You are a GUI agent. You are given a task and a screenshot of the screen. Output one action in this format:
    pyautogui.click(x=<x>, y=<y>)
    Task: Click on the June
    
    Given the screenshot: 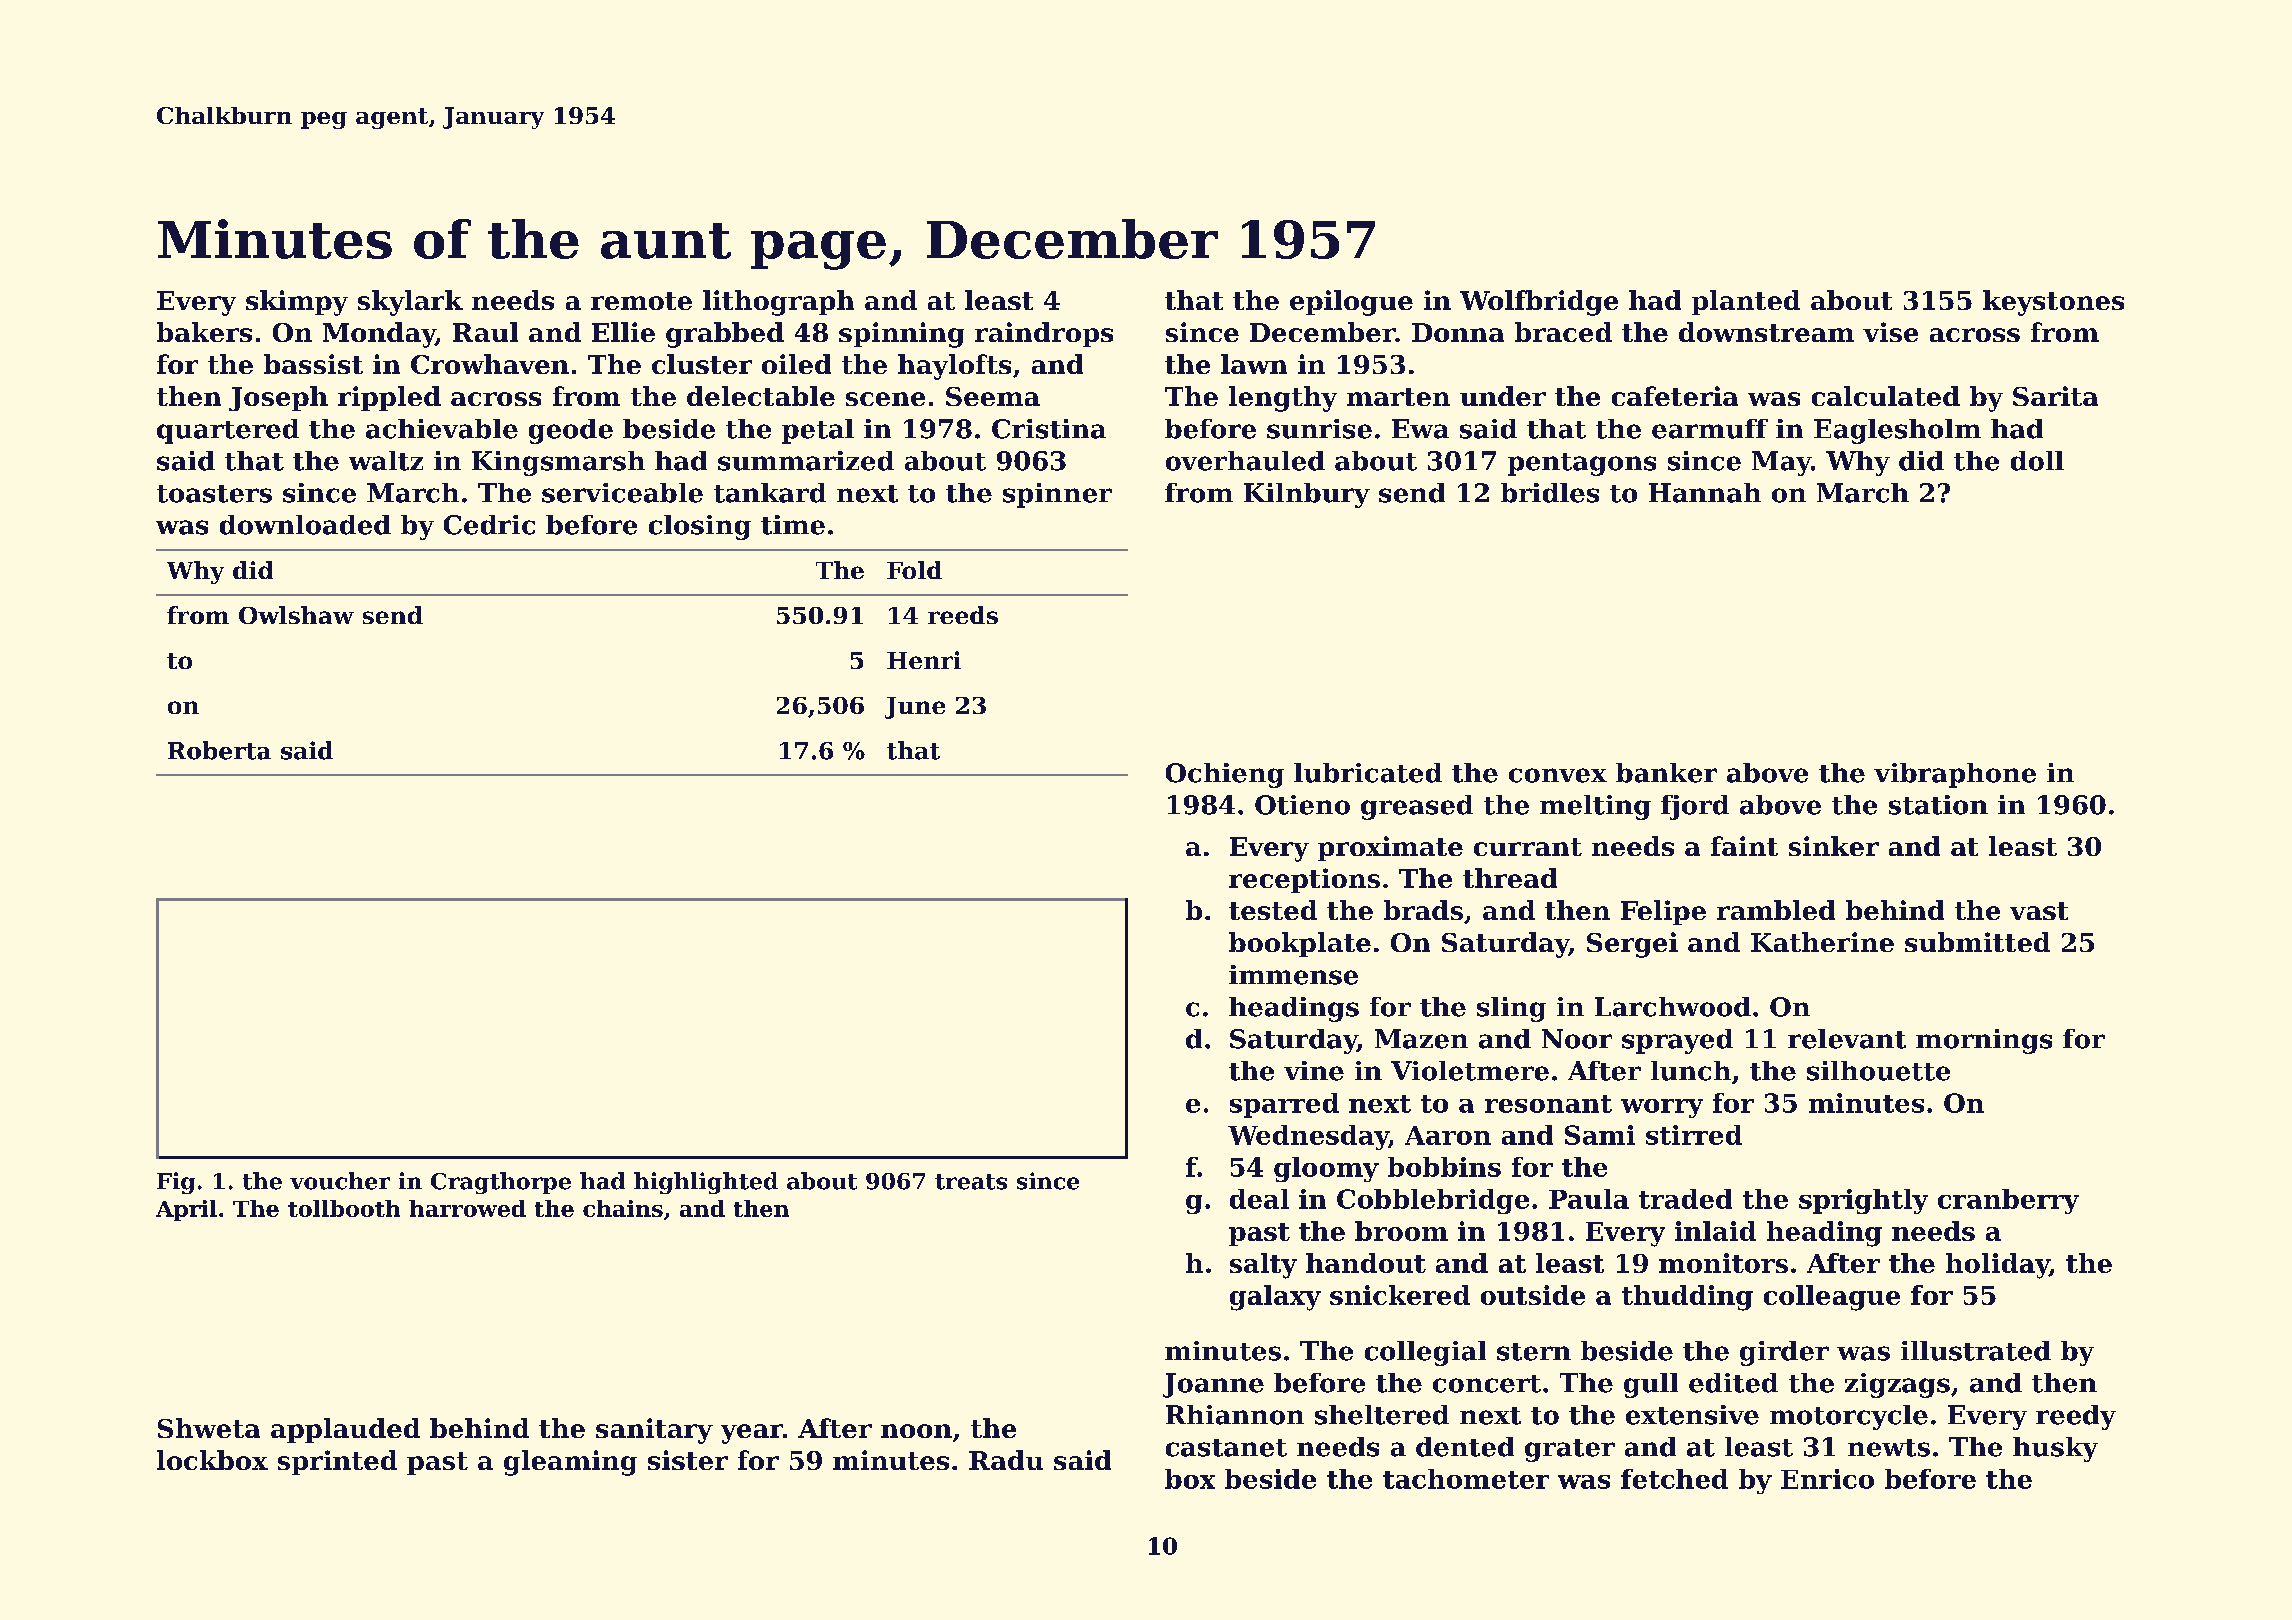 What is the action you would take?
    pyautogui.click(x=915, y=708)
